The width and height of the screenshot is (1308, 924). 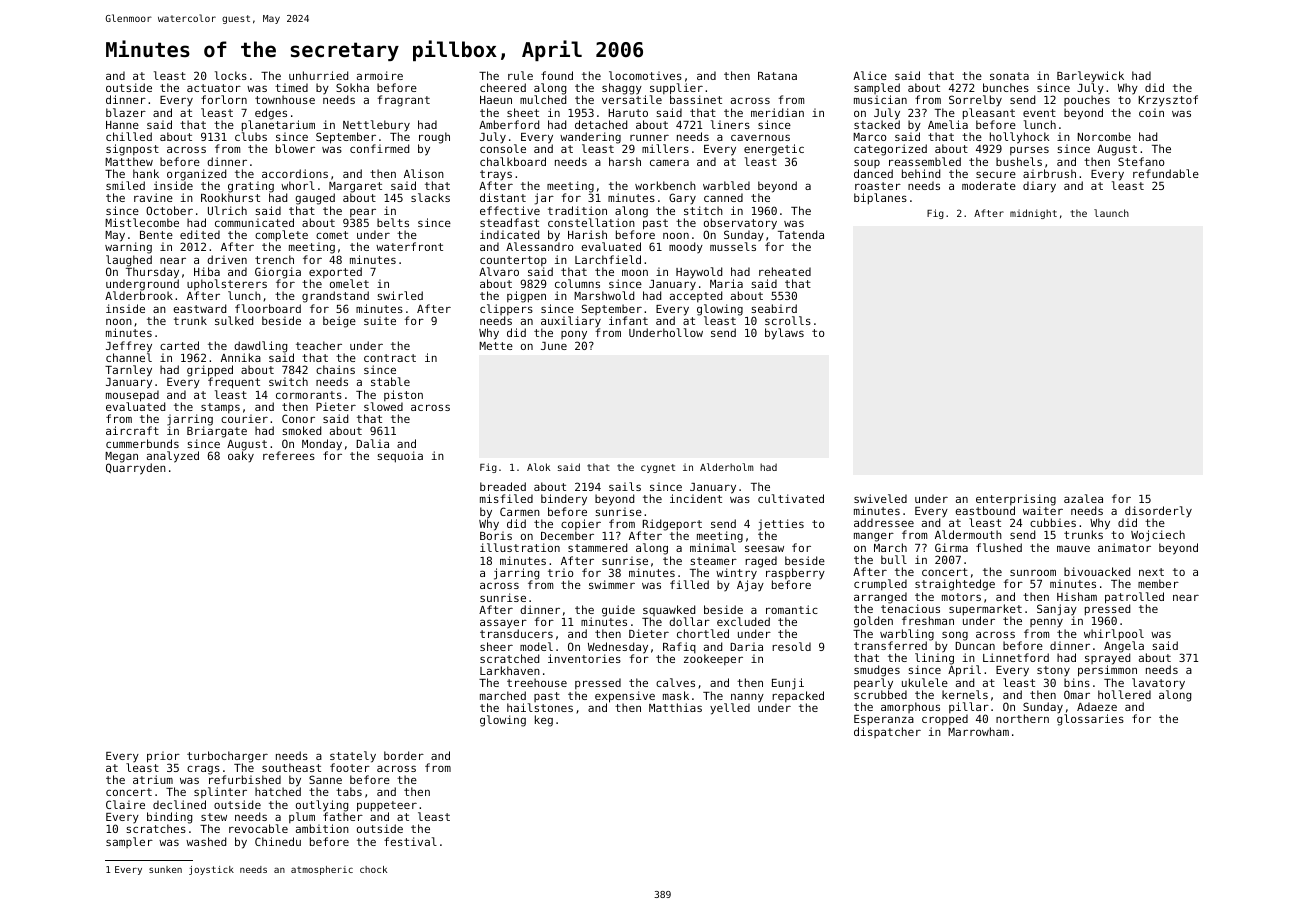 What do you see at coordinates (540, 707) in the screenshot?
I see `hailstones` at bounding box center [540, 707].
